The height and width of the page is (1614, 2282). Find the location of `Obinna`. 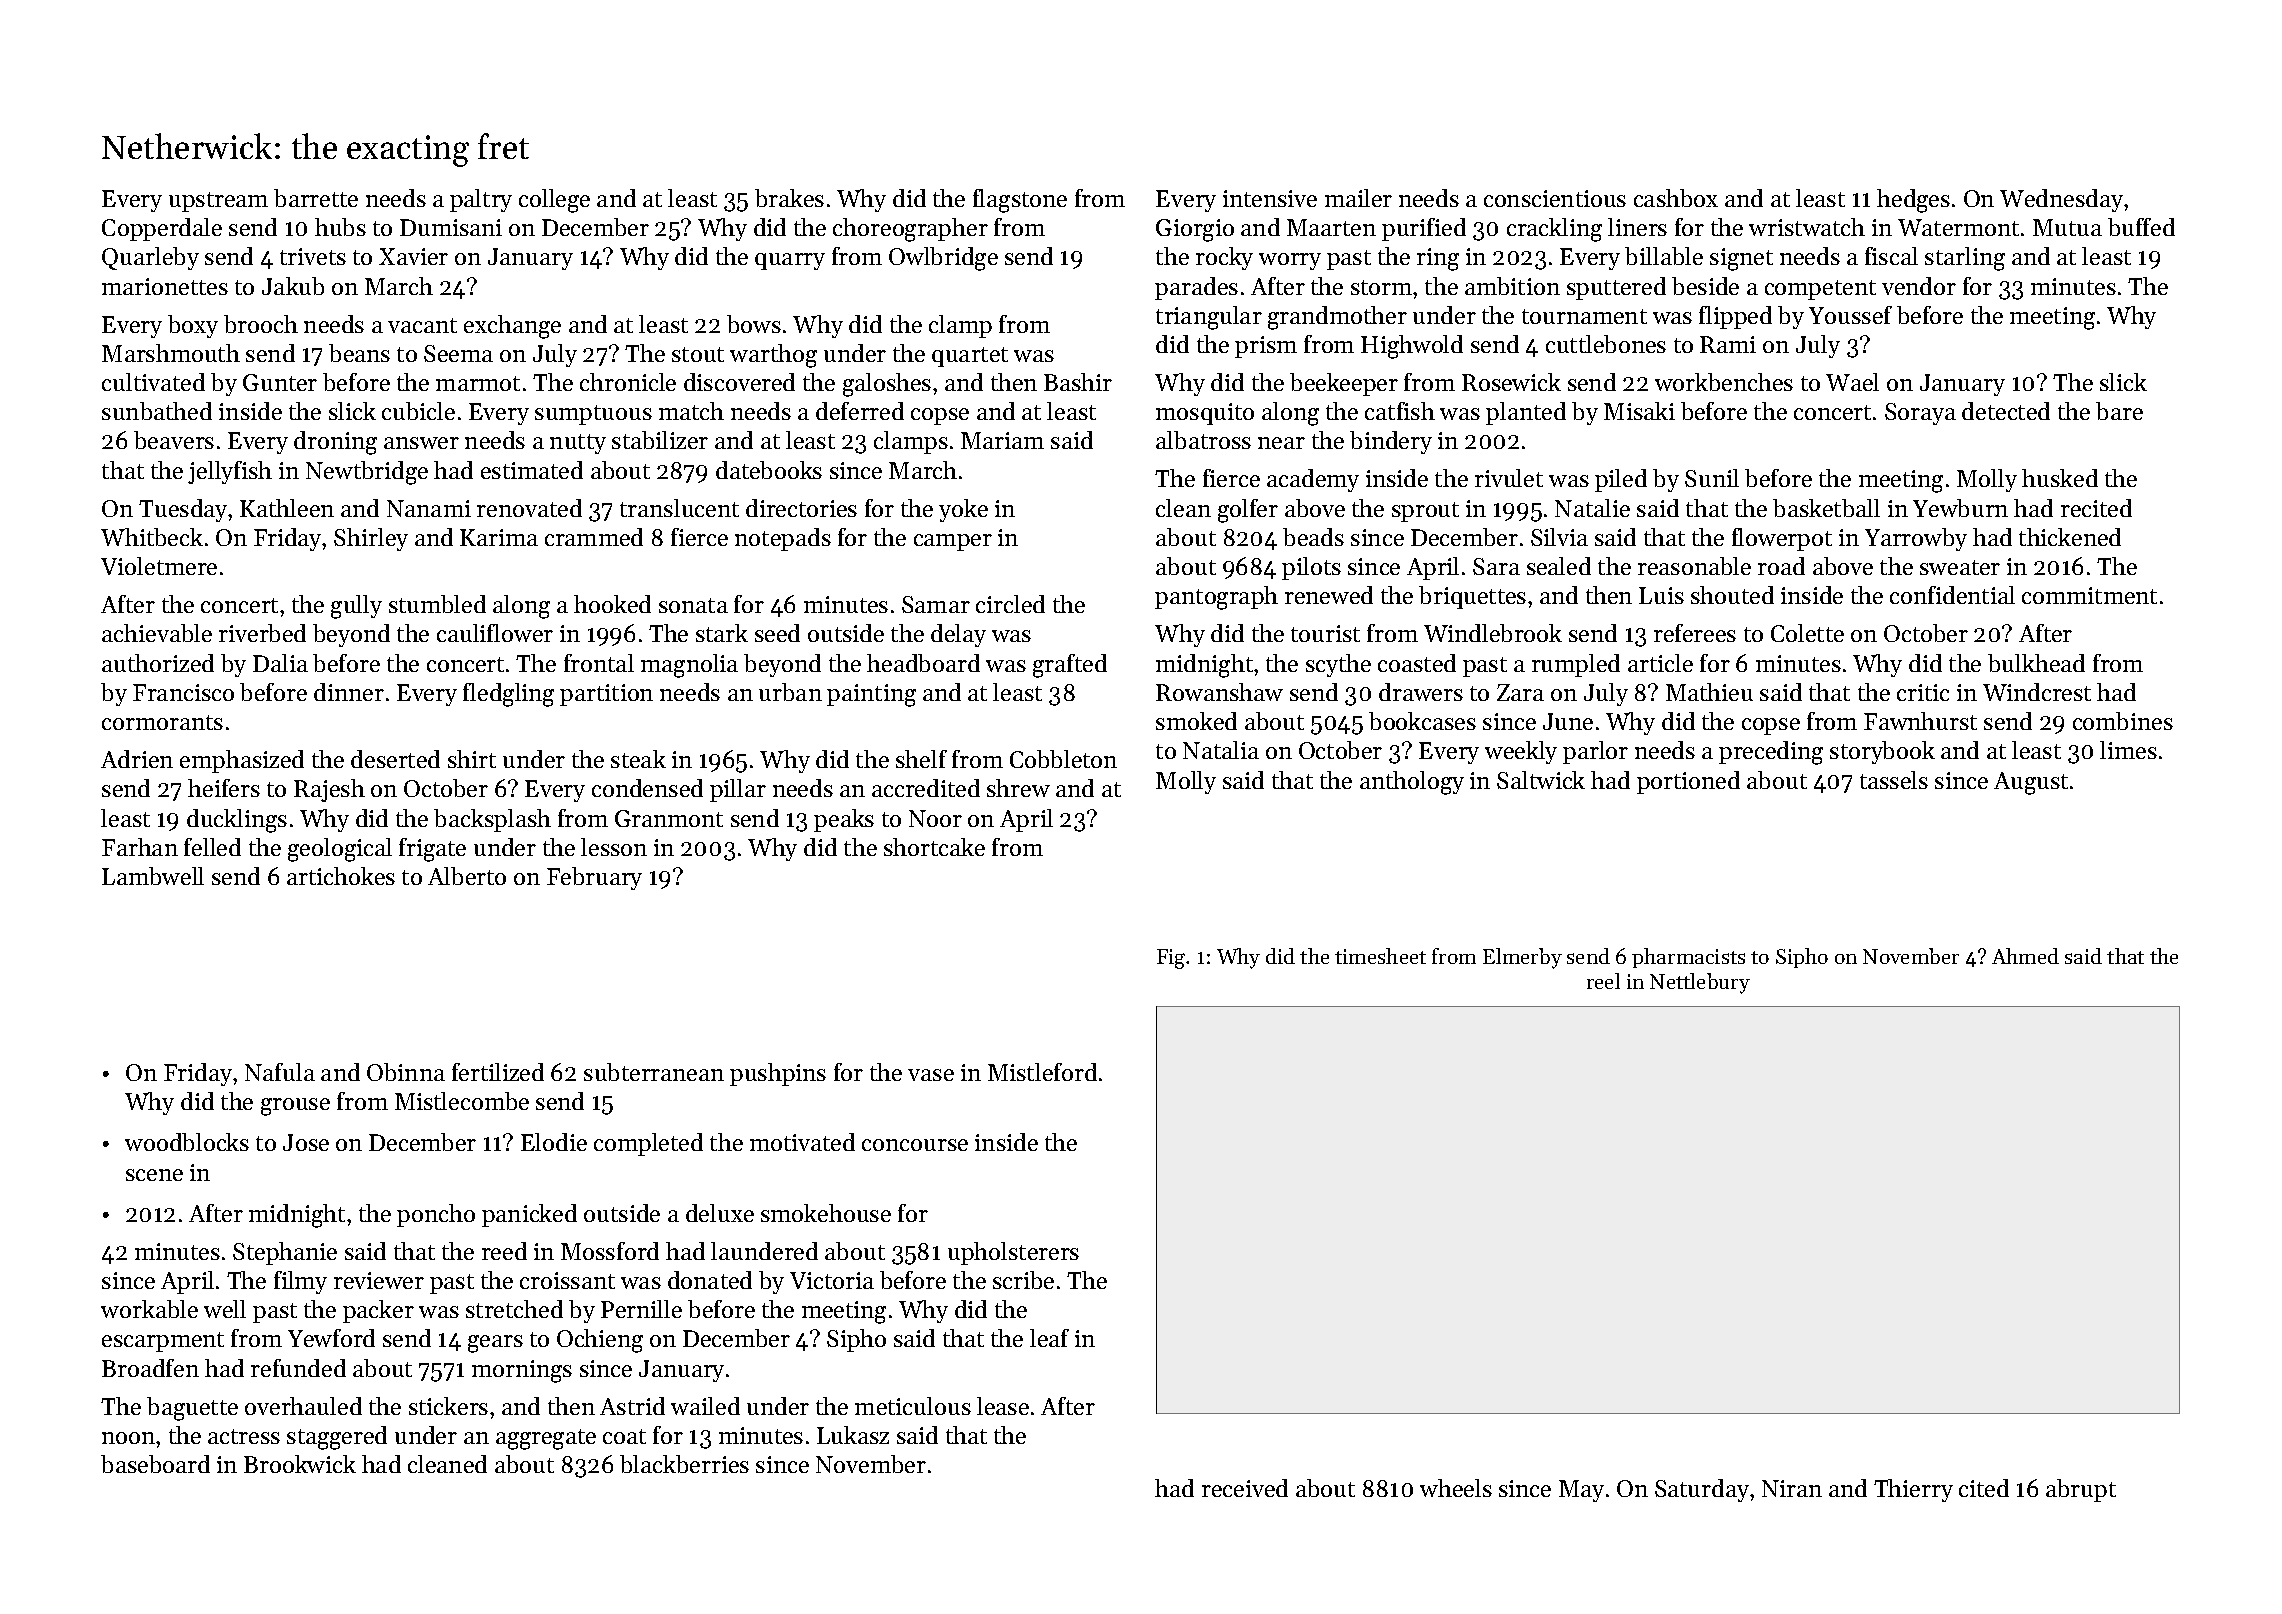

Obinna is located at coordinates (406, 1072).
